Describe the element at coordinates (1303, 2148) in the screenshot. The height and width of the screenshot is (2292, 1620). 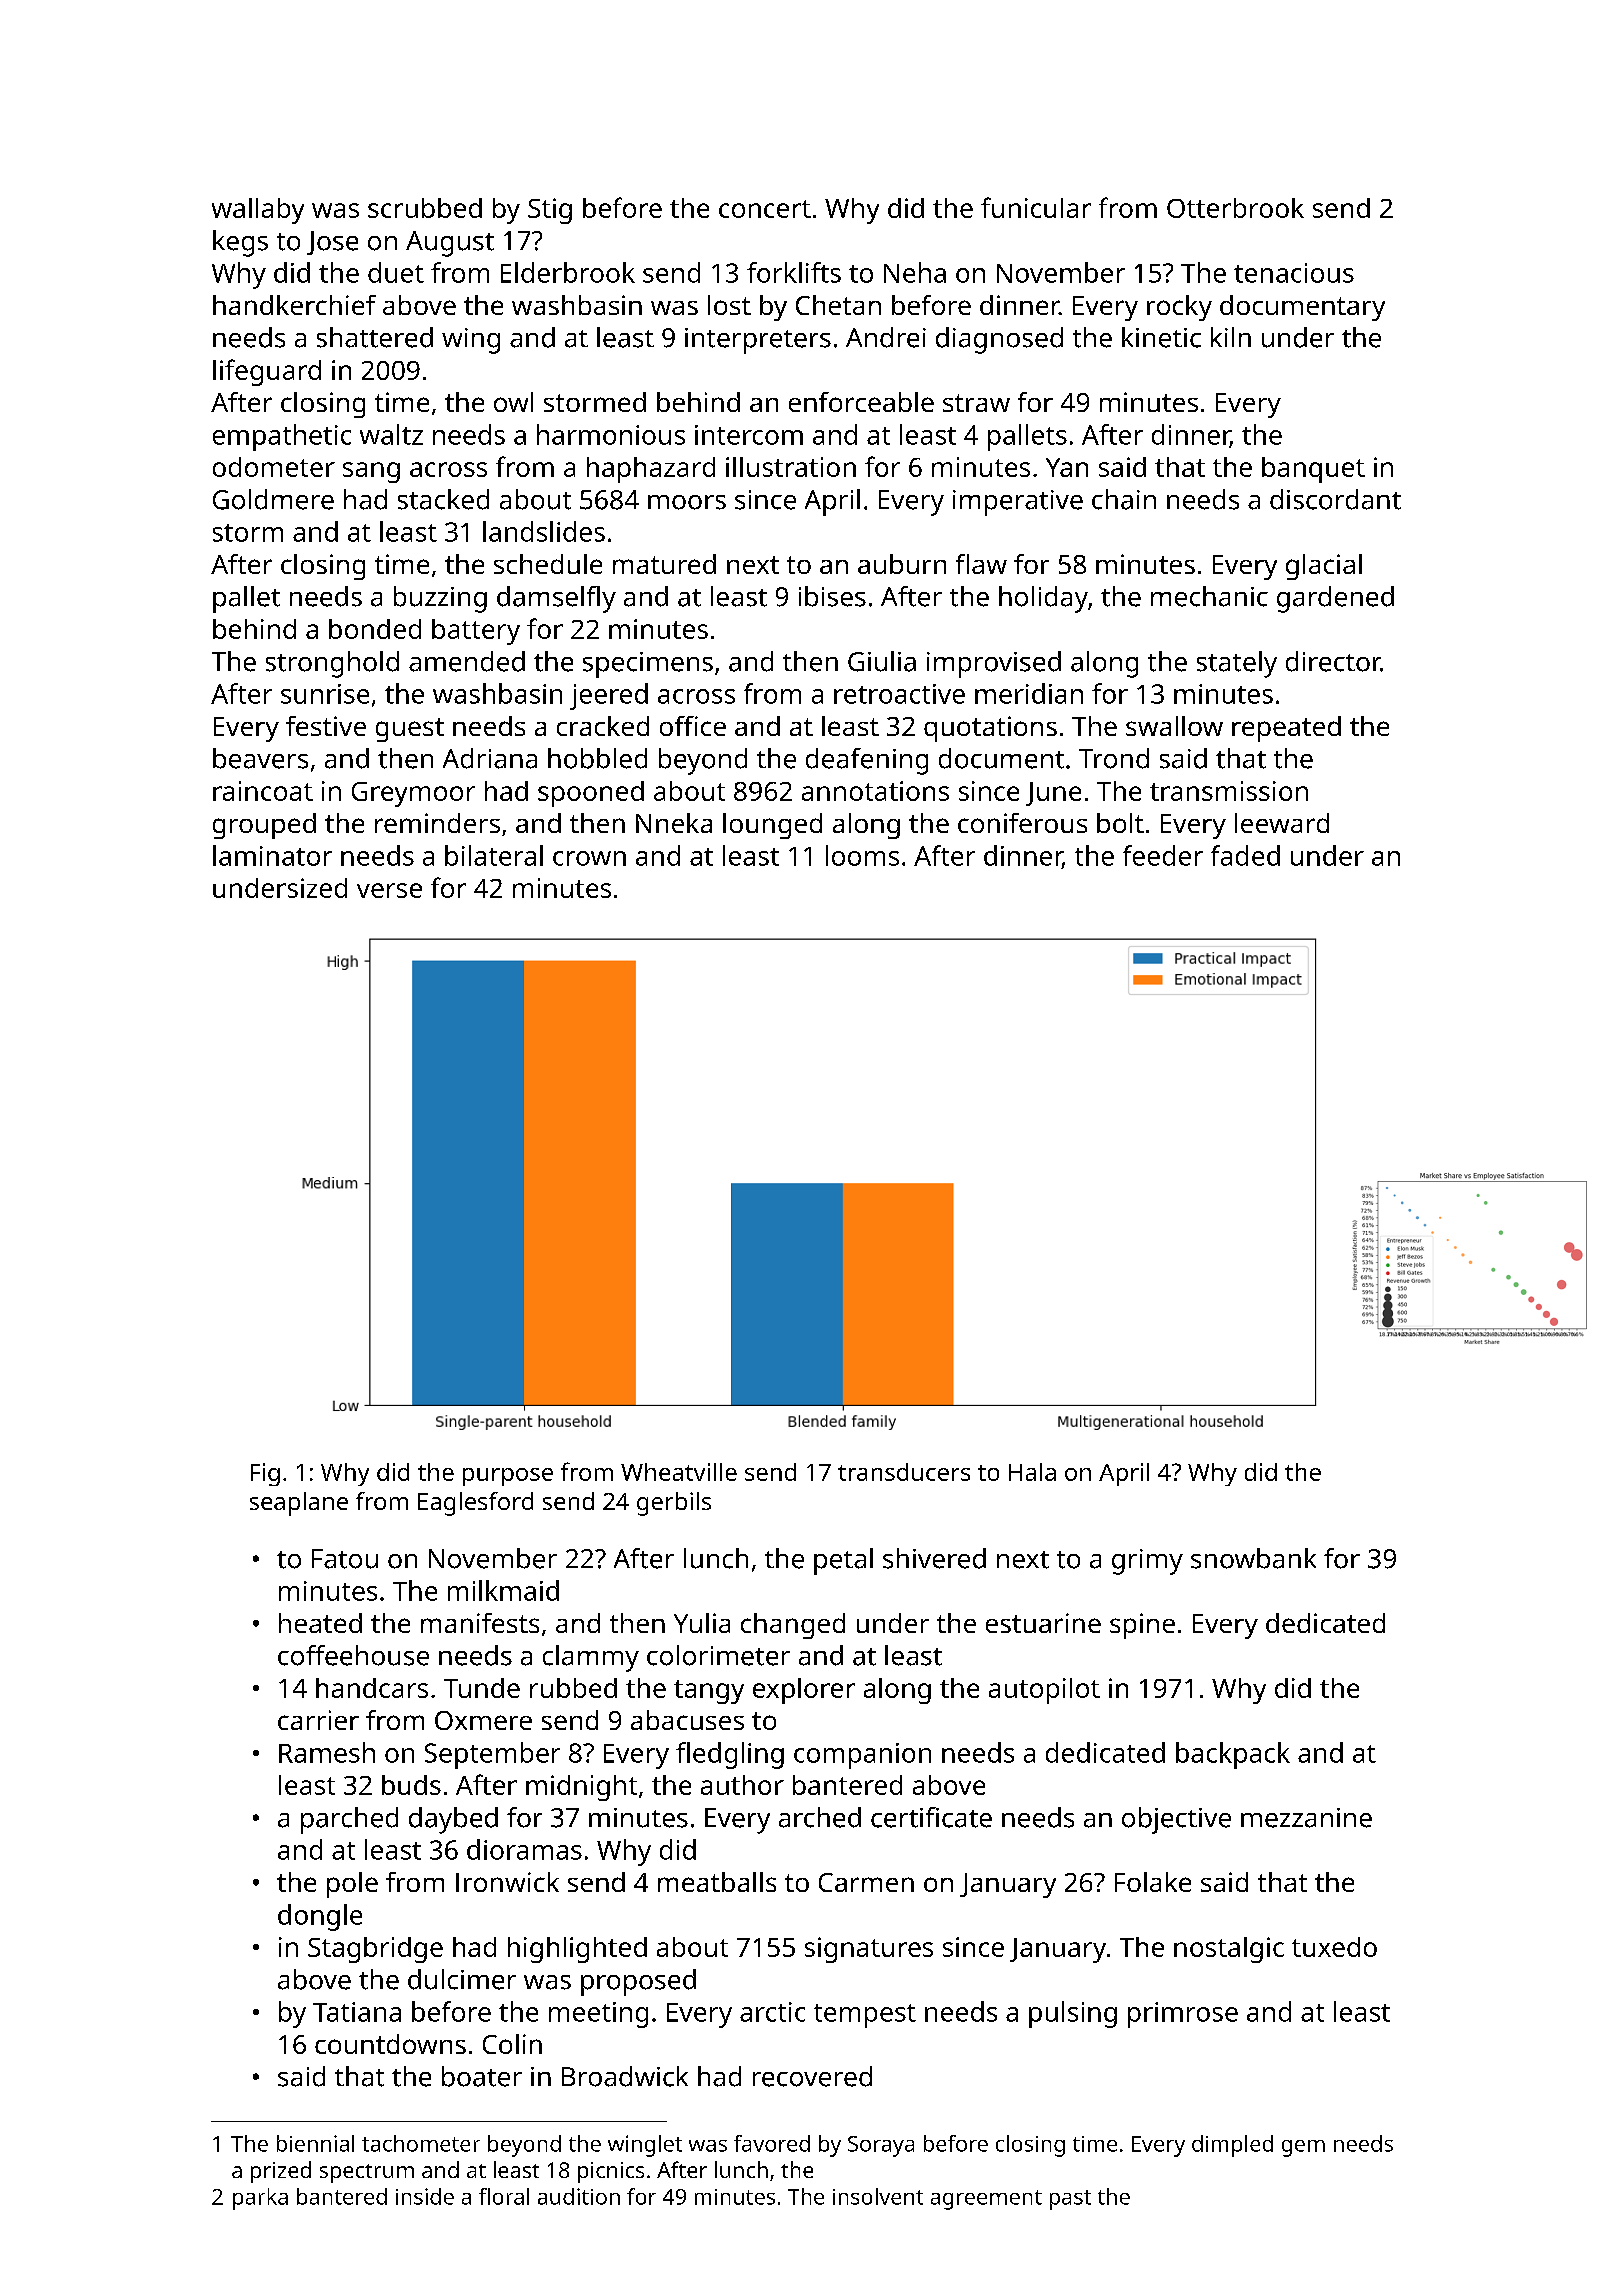
I see `gem` at that location.
